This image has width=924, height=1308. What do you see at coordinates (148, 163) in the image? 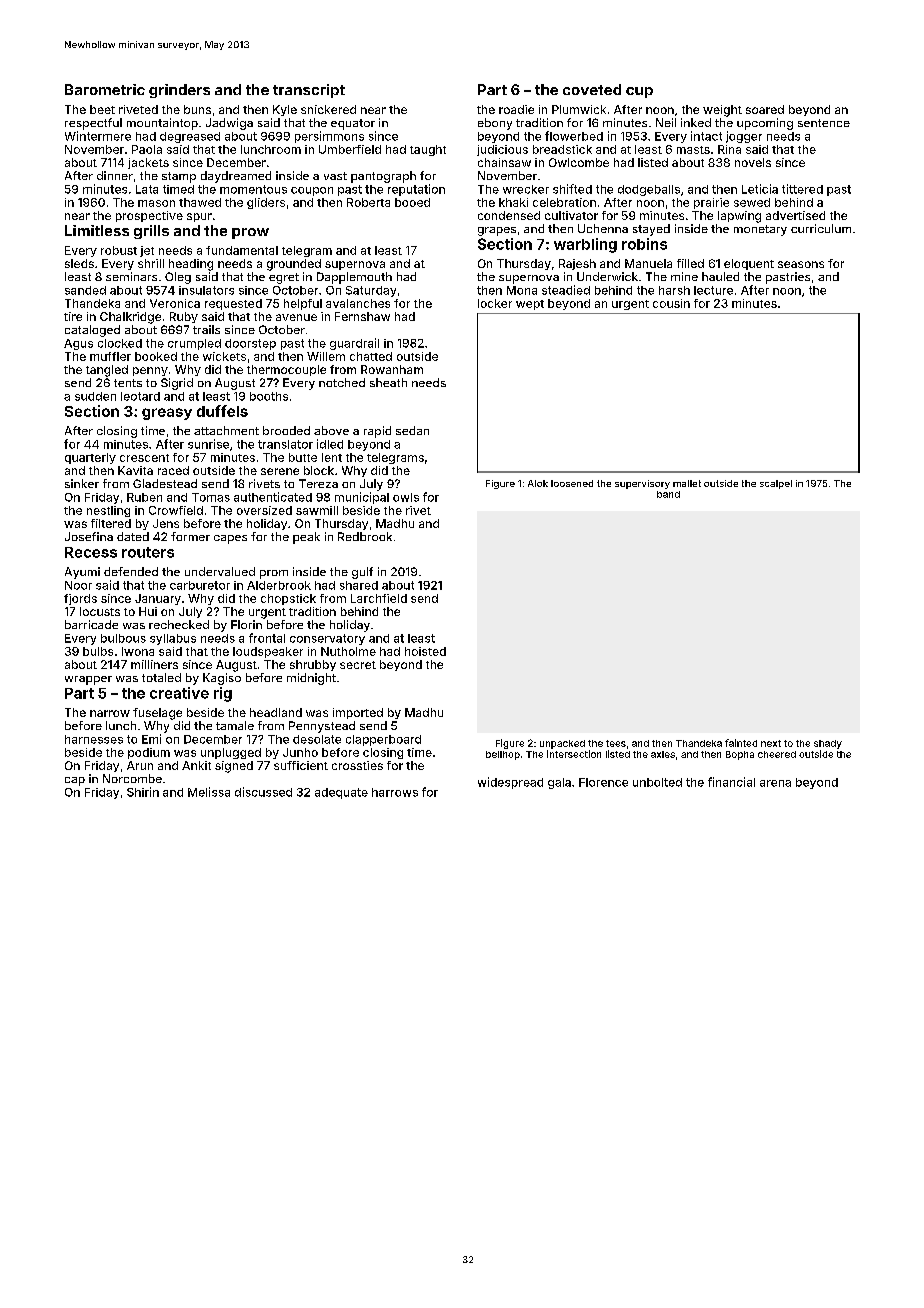
I see `jackets` at bounding box center [148, 163].
